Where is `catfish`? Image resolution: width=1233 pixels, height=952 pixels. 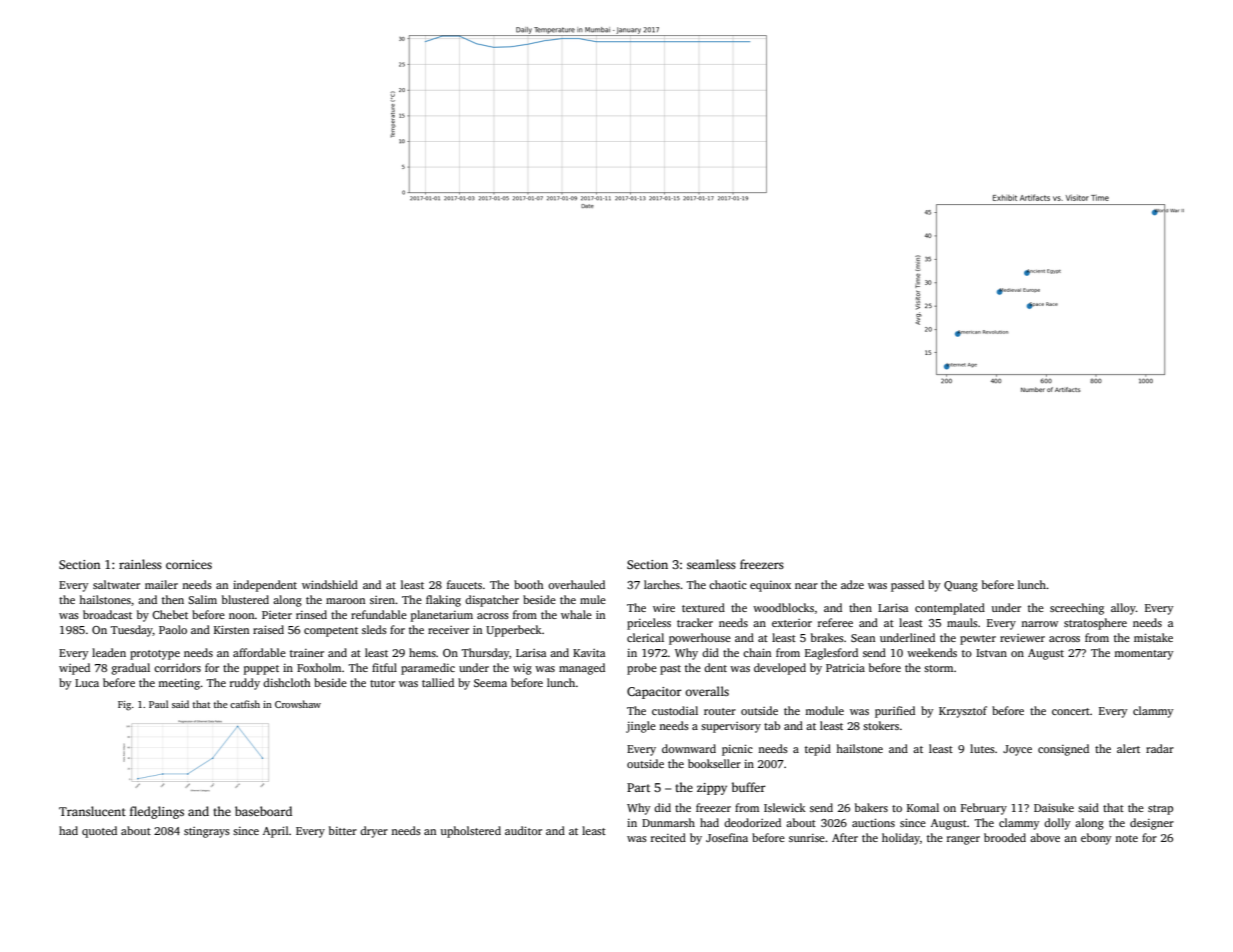
catfish is located at coordinates (245, 704).
